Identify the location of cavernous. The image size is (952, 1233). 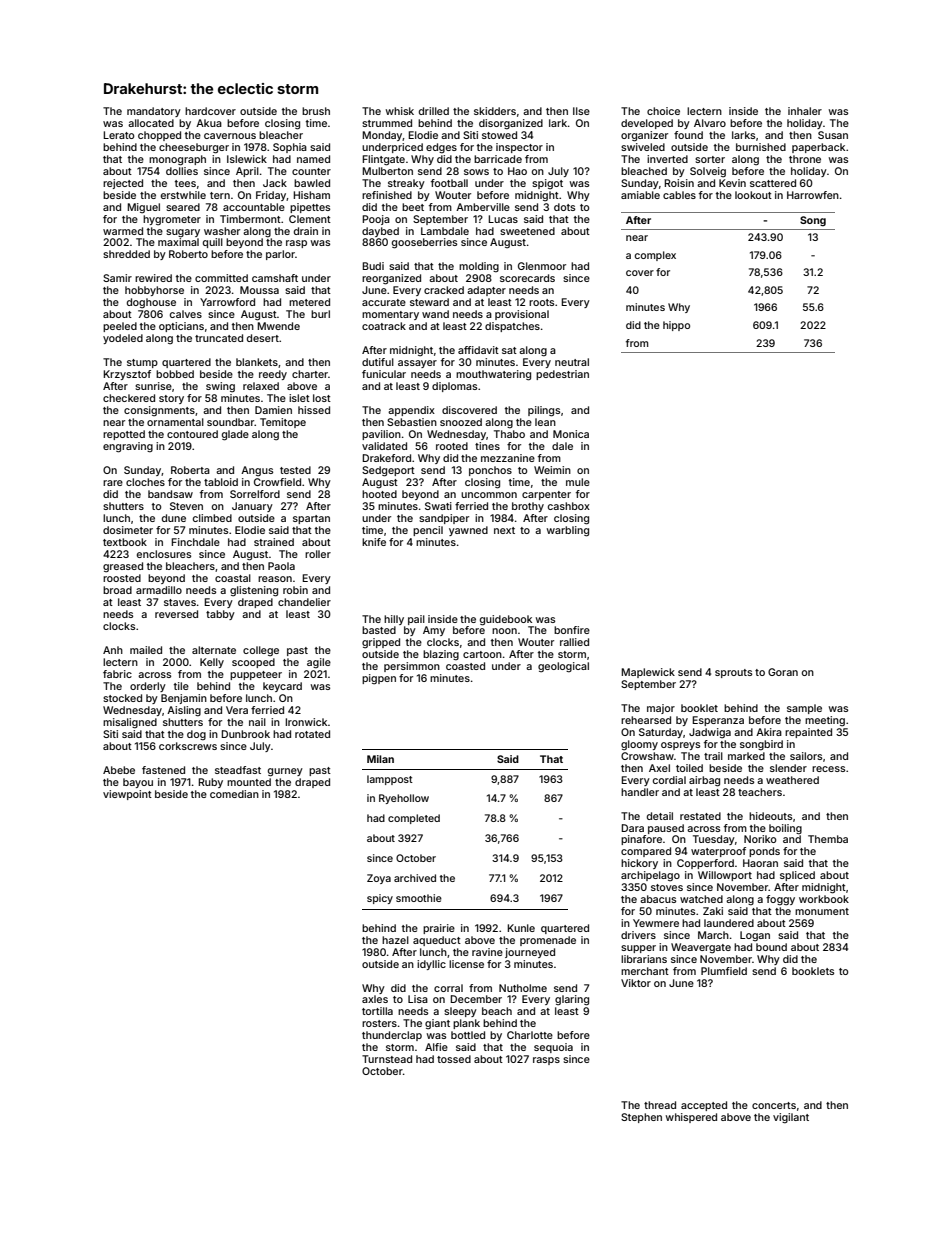
(230, 136).
